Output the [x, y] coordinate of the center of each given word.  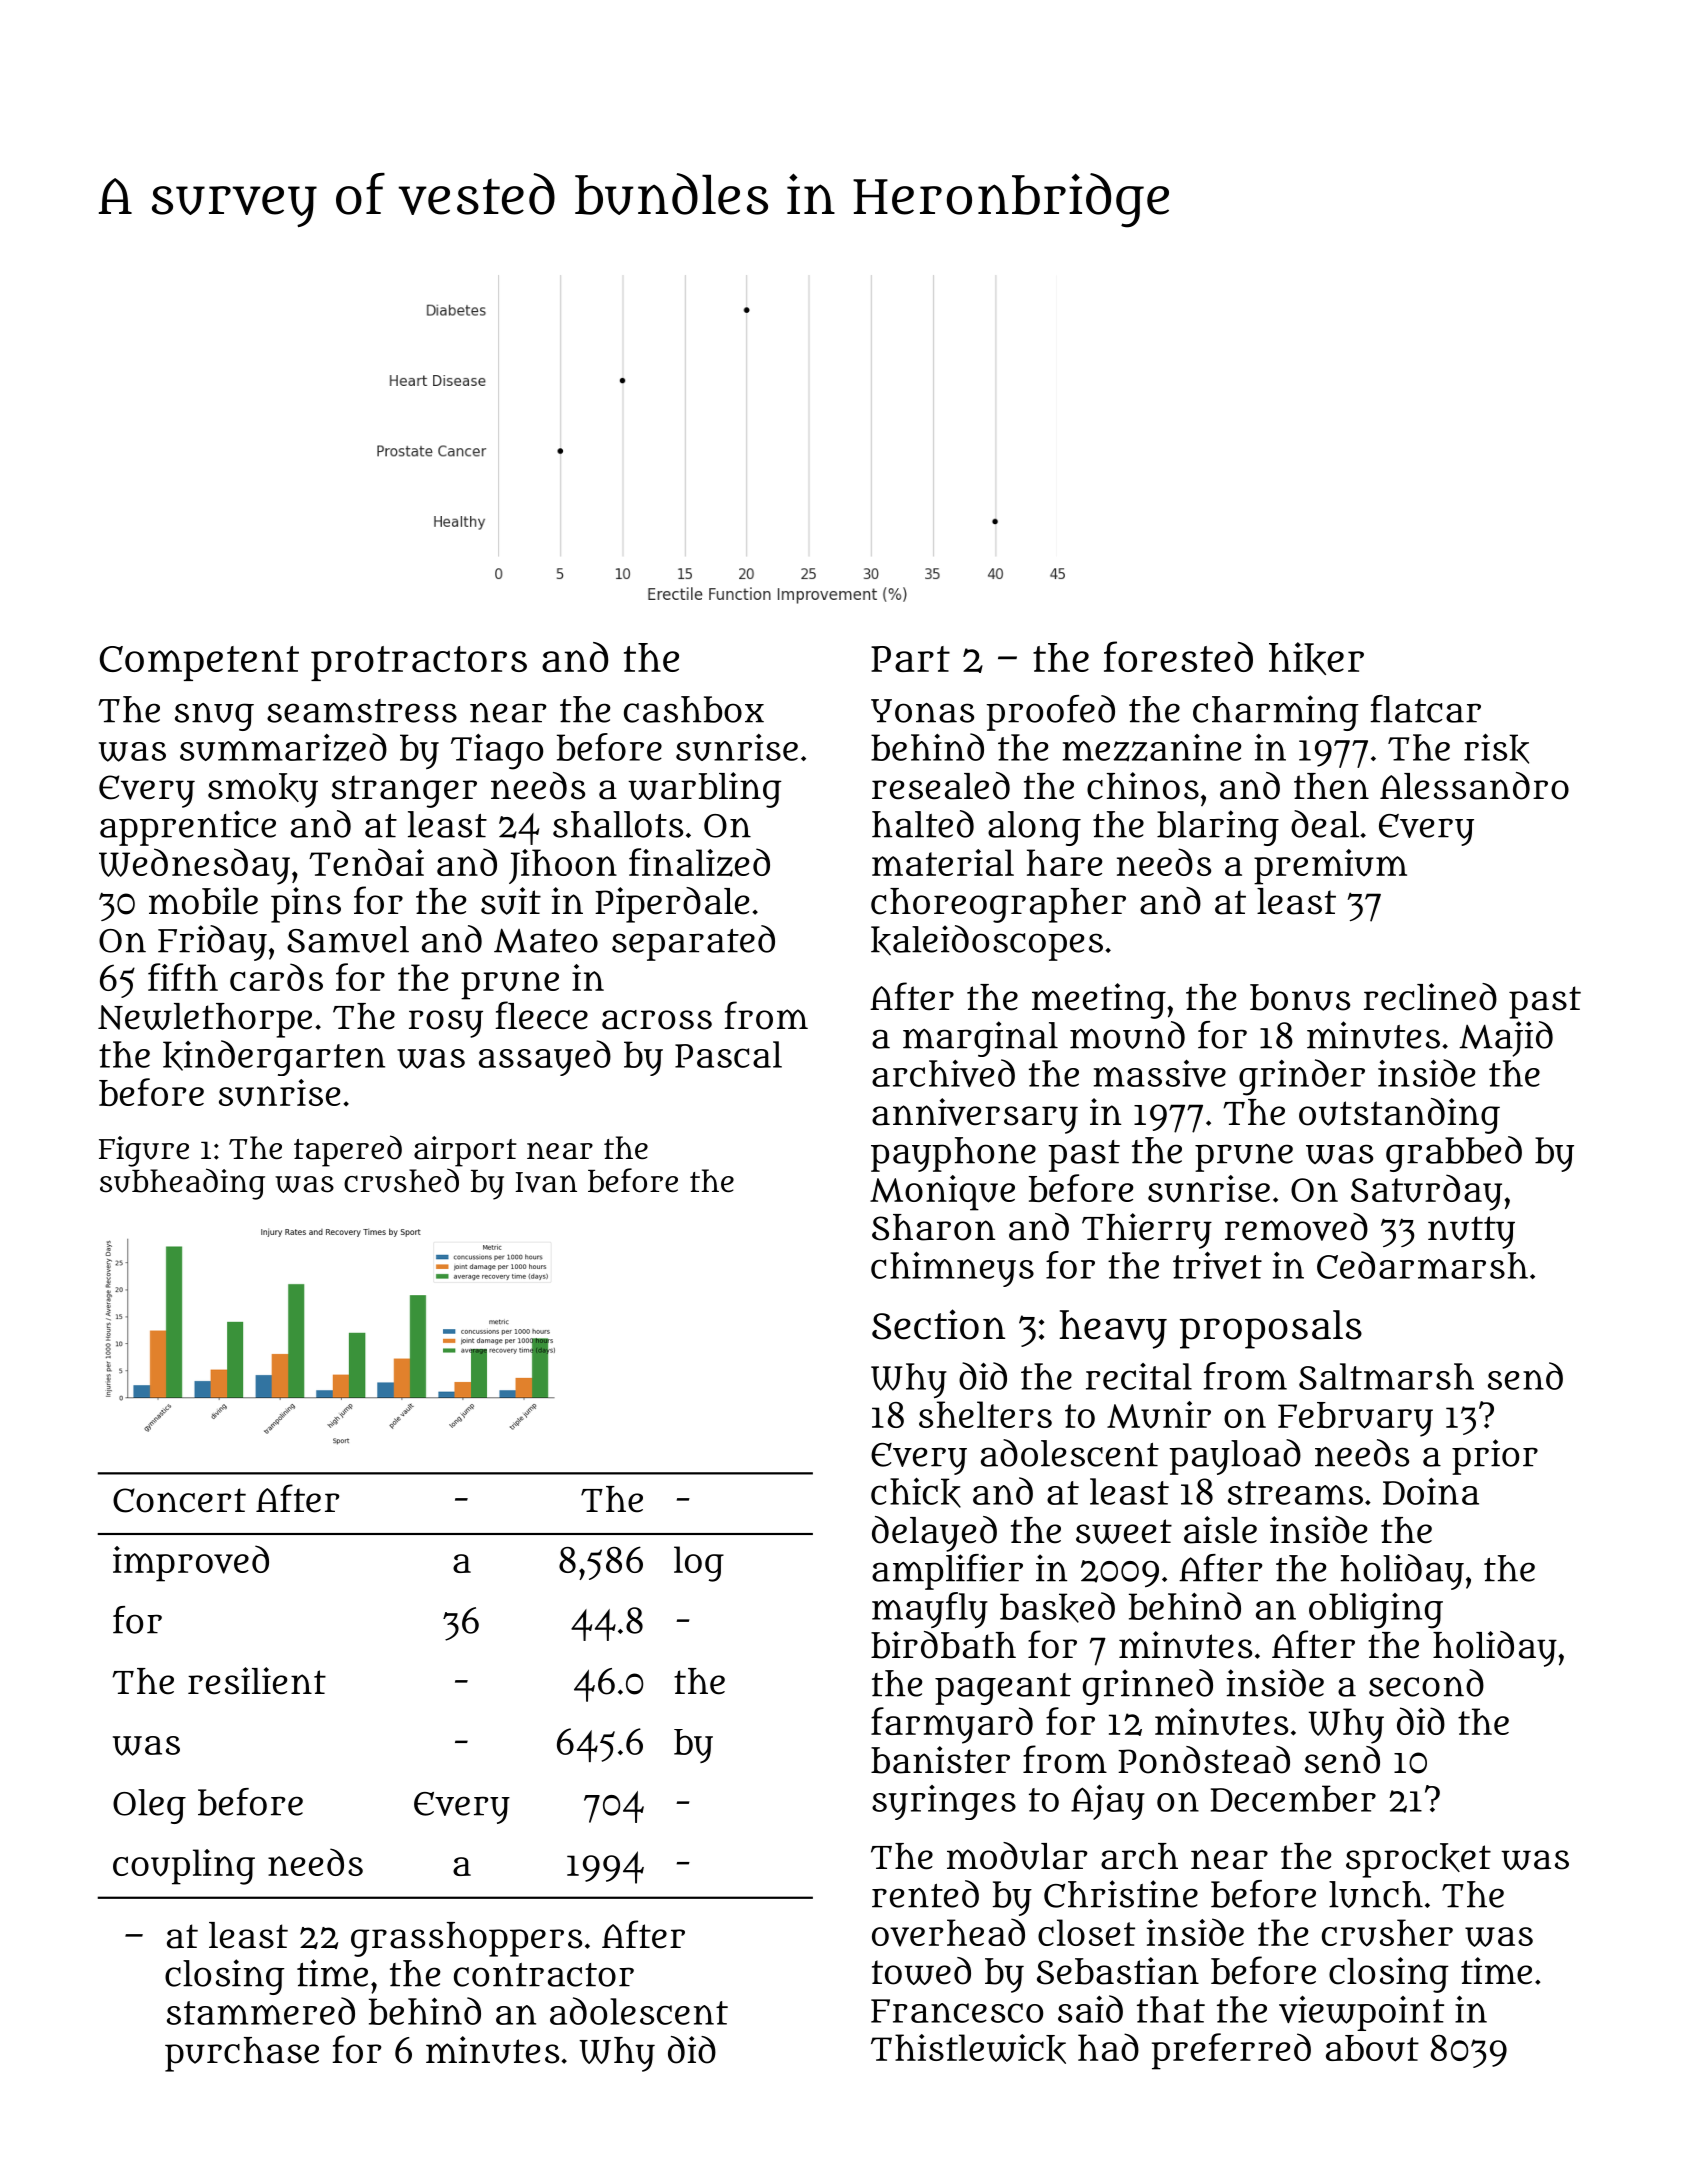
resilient [257, 1681]
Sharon [933, 1227]
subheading [182, 1184]
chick [916, 1493]
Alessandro [1474, 786]
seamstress [362, 711]
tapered [348, 1151]
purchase [242, 2054]
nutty [1471, 1232]
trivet [1217, 1265]
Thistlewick [968, 2049]
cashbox [694, 709]
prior [1495, 1457]
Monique [942, 1193]
